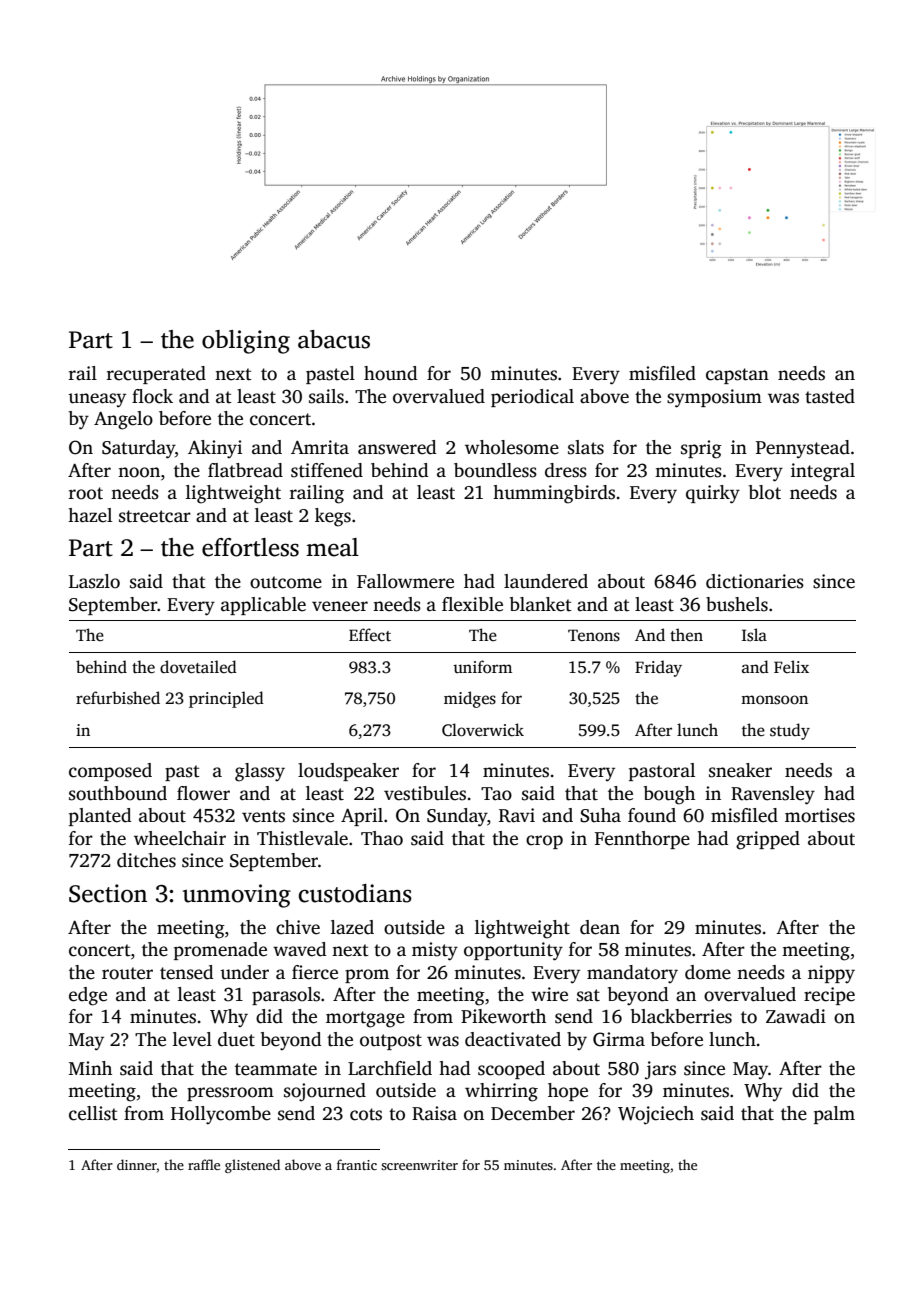 Image resolution: width=924 pixels, height=1314 pixels. Describe the element at coordinates (472, 604) in the screenshot. I see `flexible` at that location.
